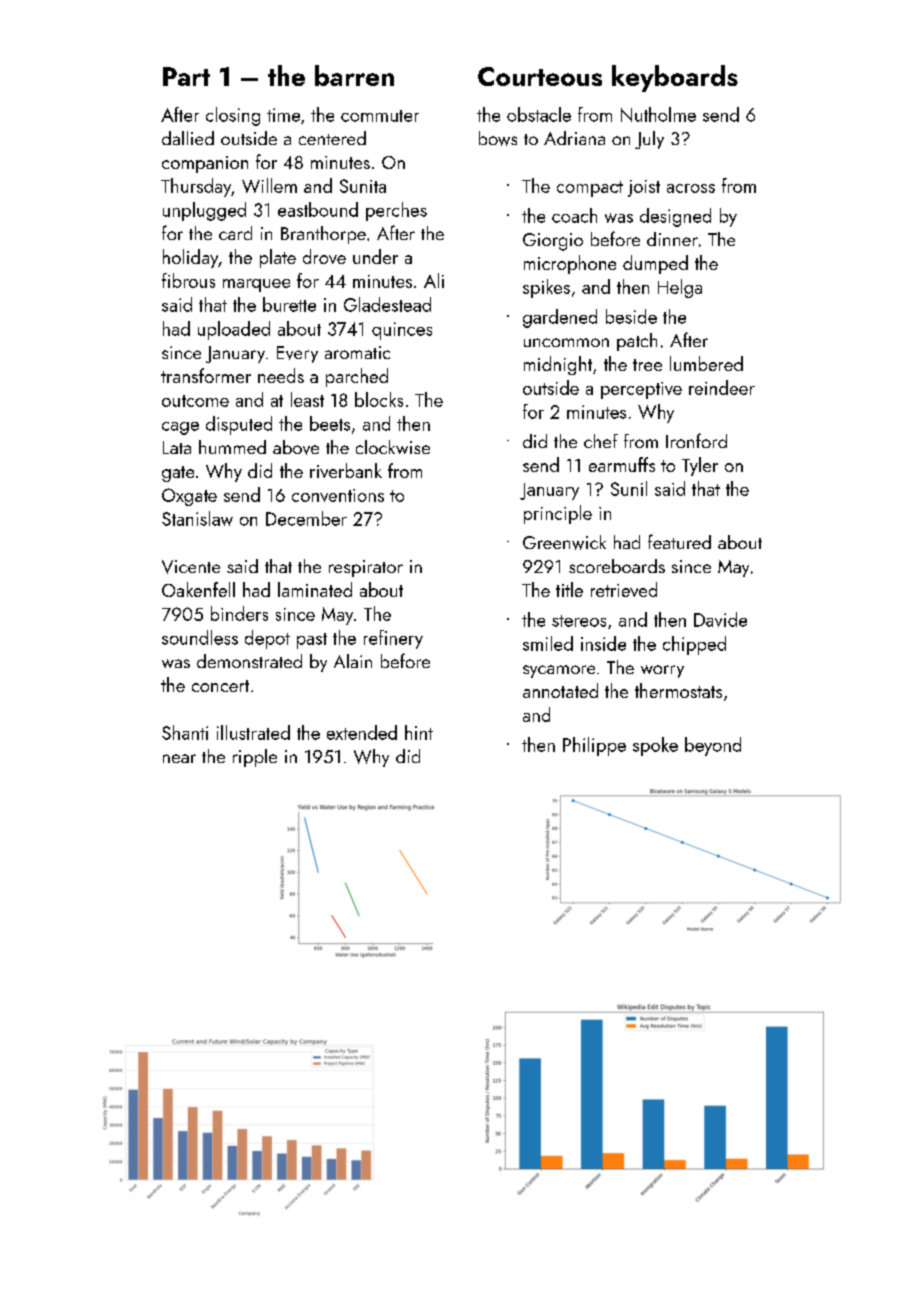 This screenshot has height=1311, width=924. I want to click on uploaded, so click(234, 330).
